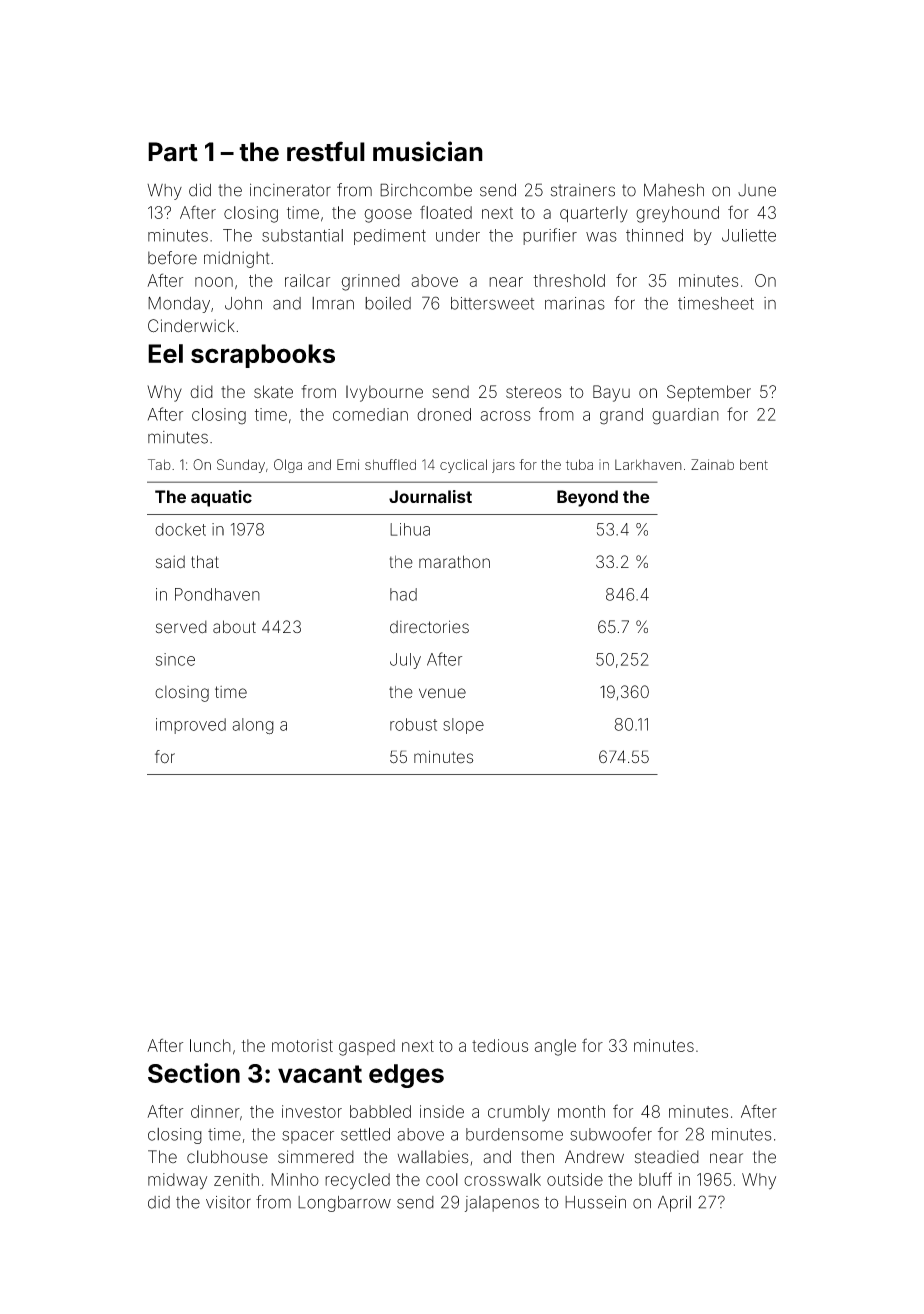  Describe the element at coordinates (177, 1181) in the document. I see `midway` at that location.
